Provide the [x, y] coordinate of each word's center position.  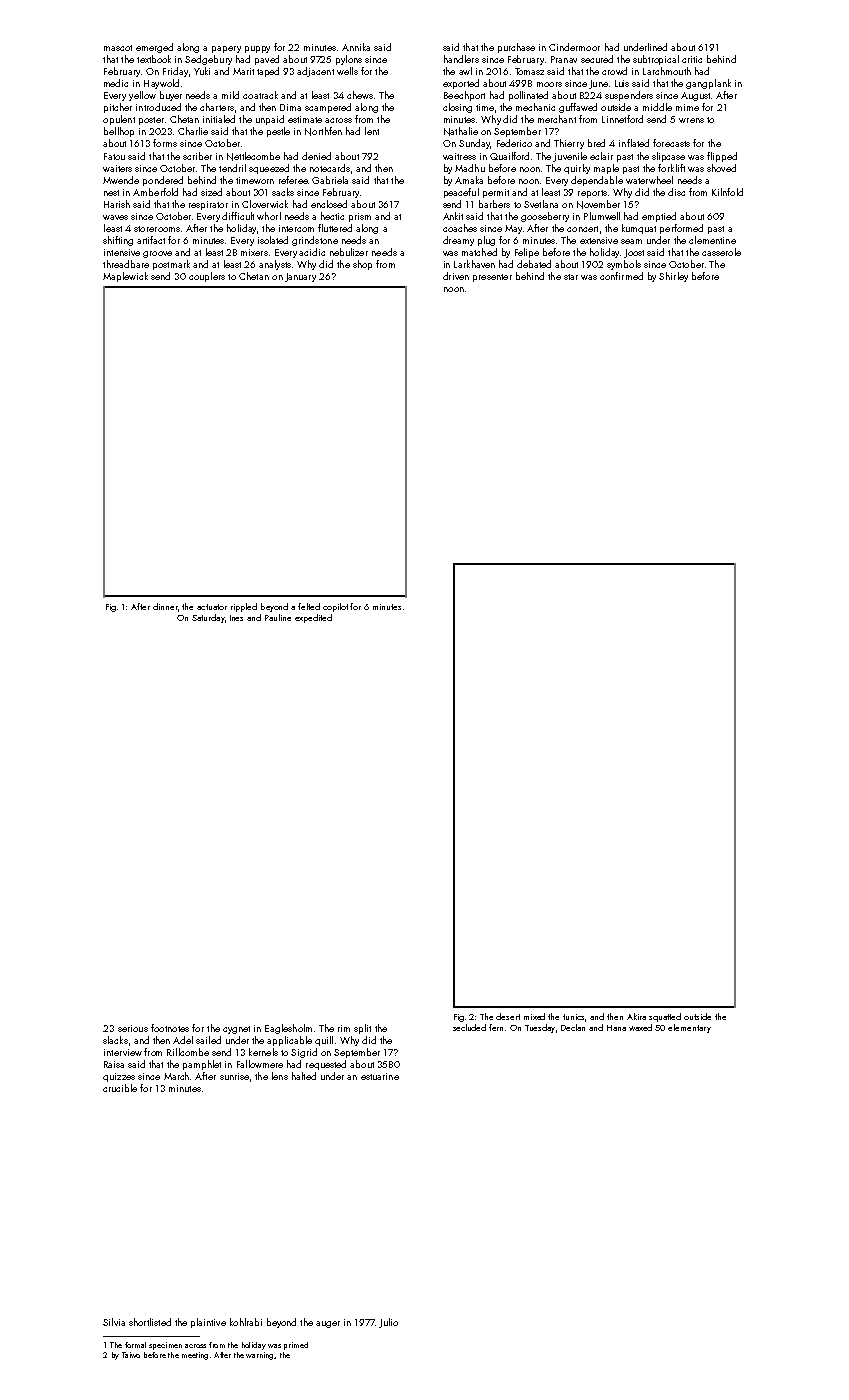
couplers [207, 277]
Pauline [278, 617]
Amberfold [155, 192]
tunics [574, 1018]
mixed [534, 1016]
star [571, 277]
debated [534, 264]
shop [362, 265]
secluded [469, 1027]
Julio [388, 1323]
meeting [195, 1356]
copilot [335, 607]
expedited [313, 618]
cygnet [236, 1030]
